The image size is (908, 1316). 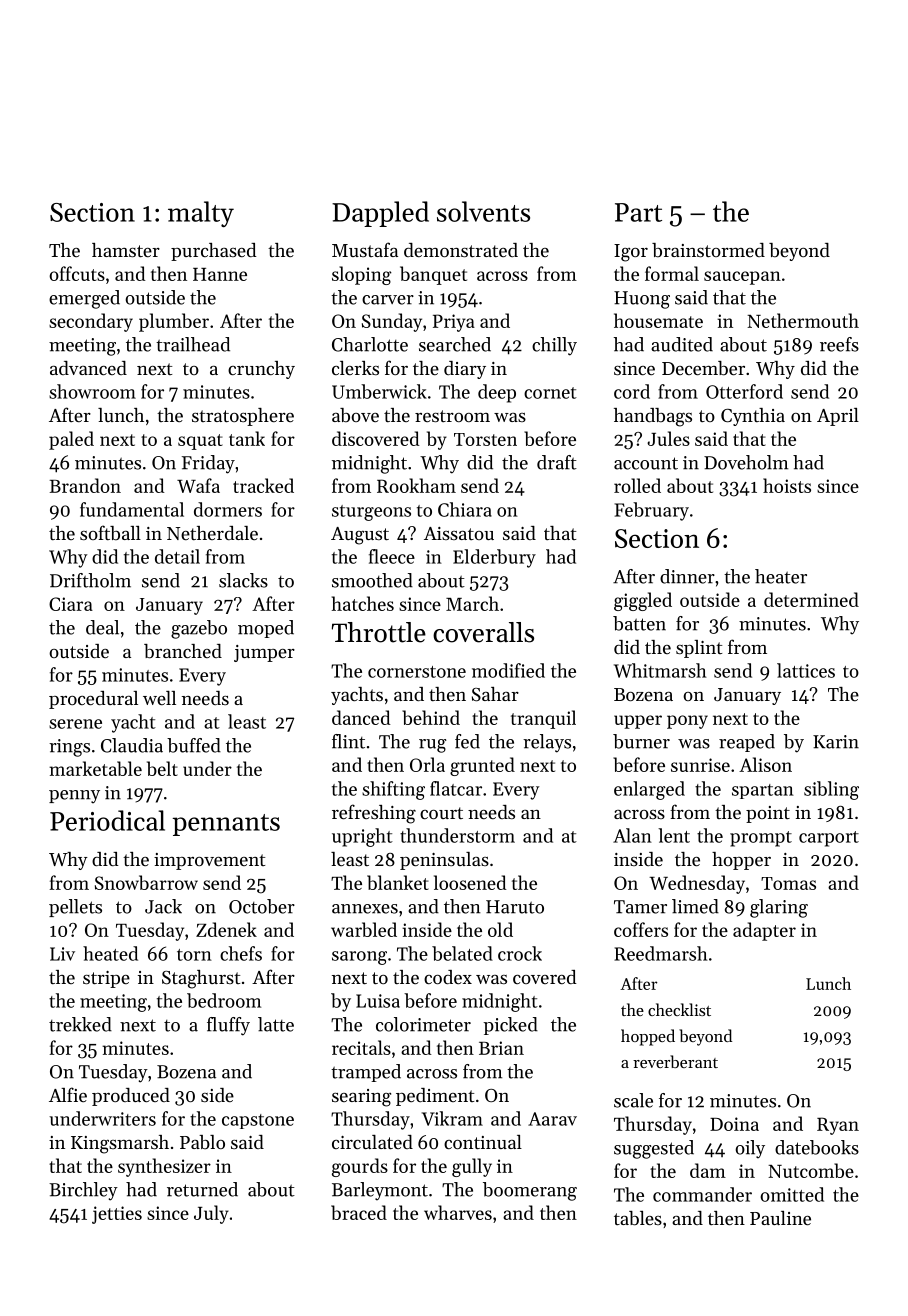 What do you see at coordinates (126, 250) in the screenshot?
I see `hamster` at bounding box center [126, 250].
